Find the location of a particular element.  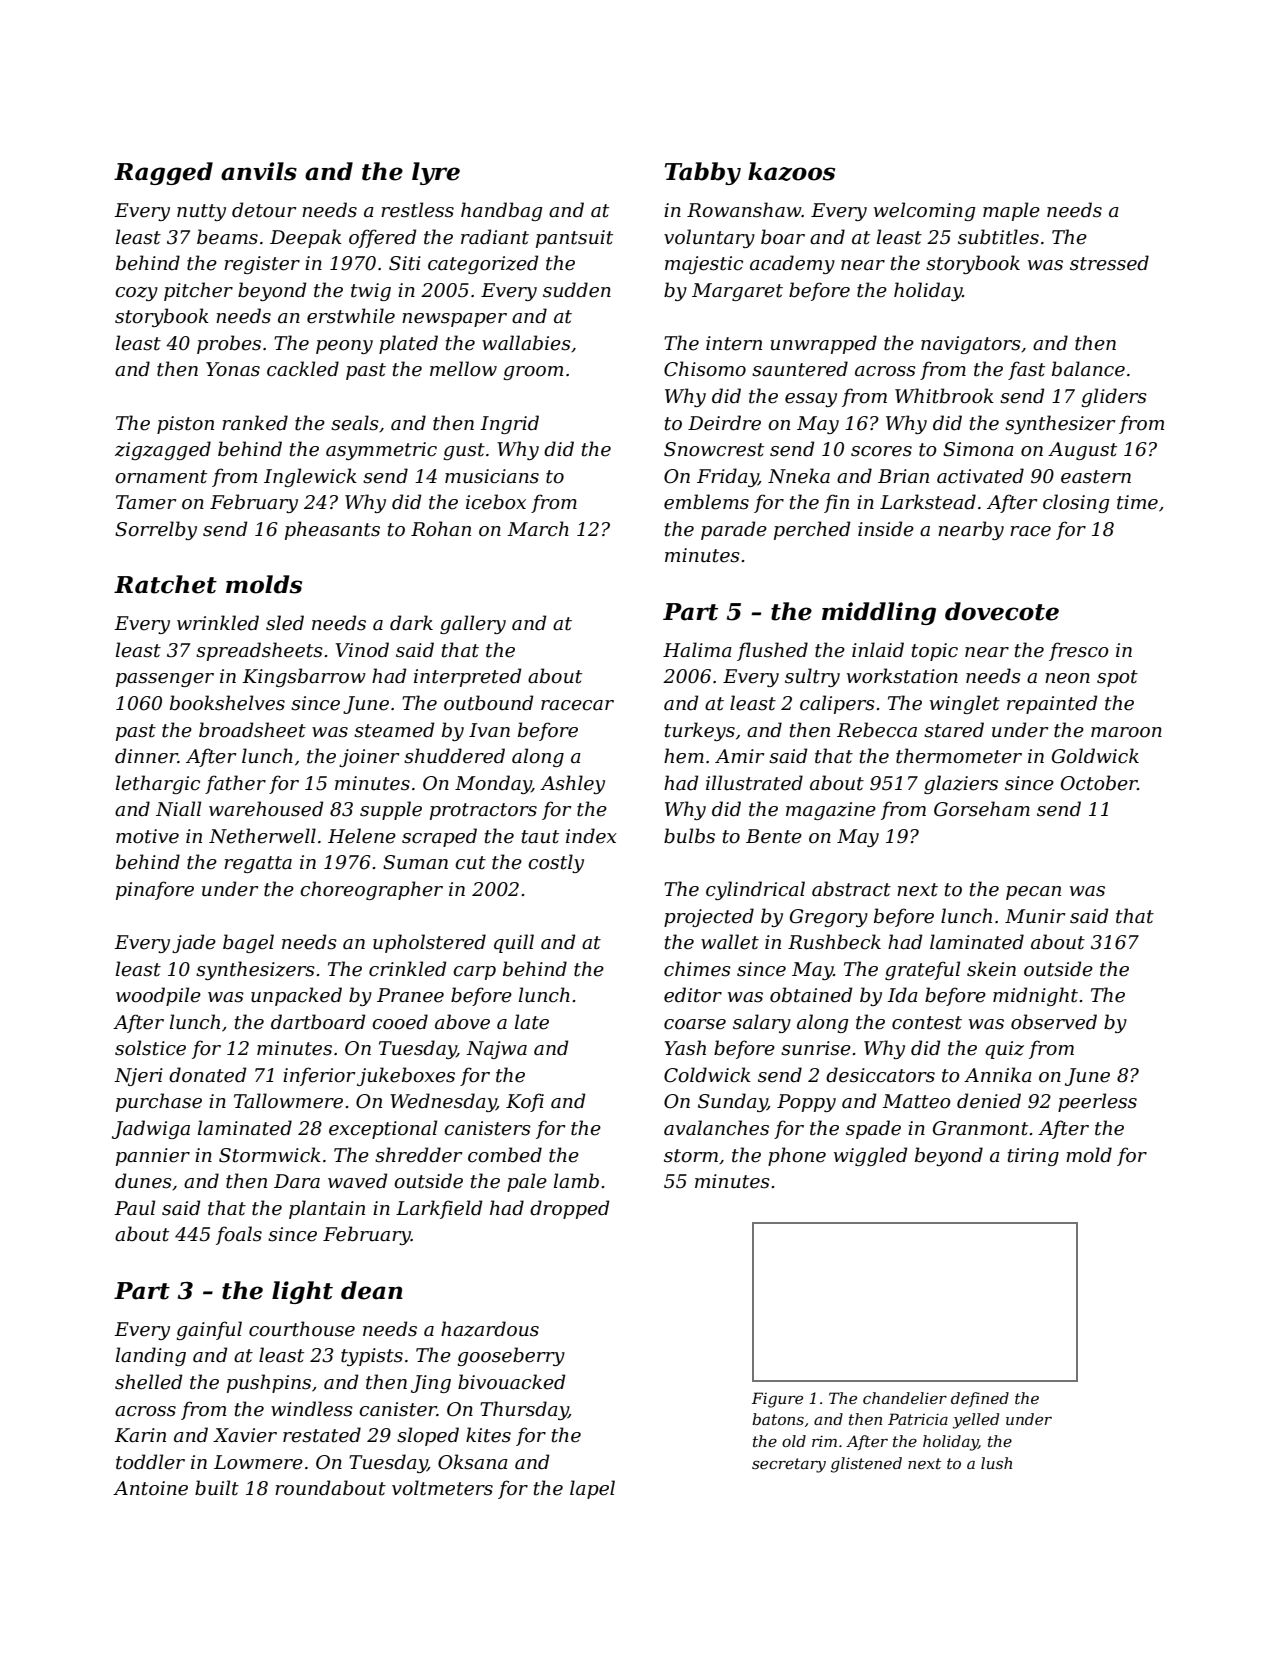

joiner is located at coordinates (369, 758).
